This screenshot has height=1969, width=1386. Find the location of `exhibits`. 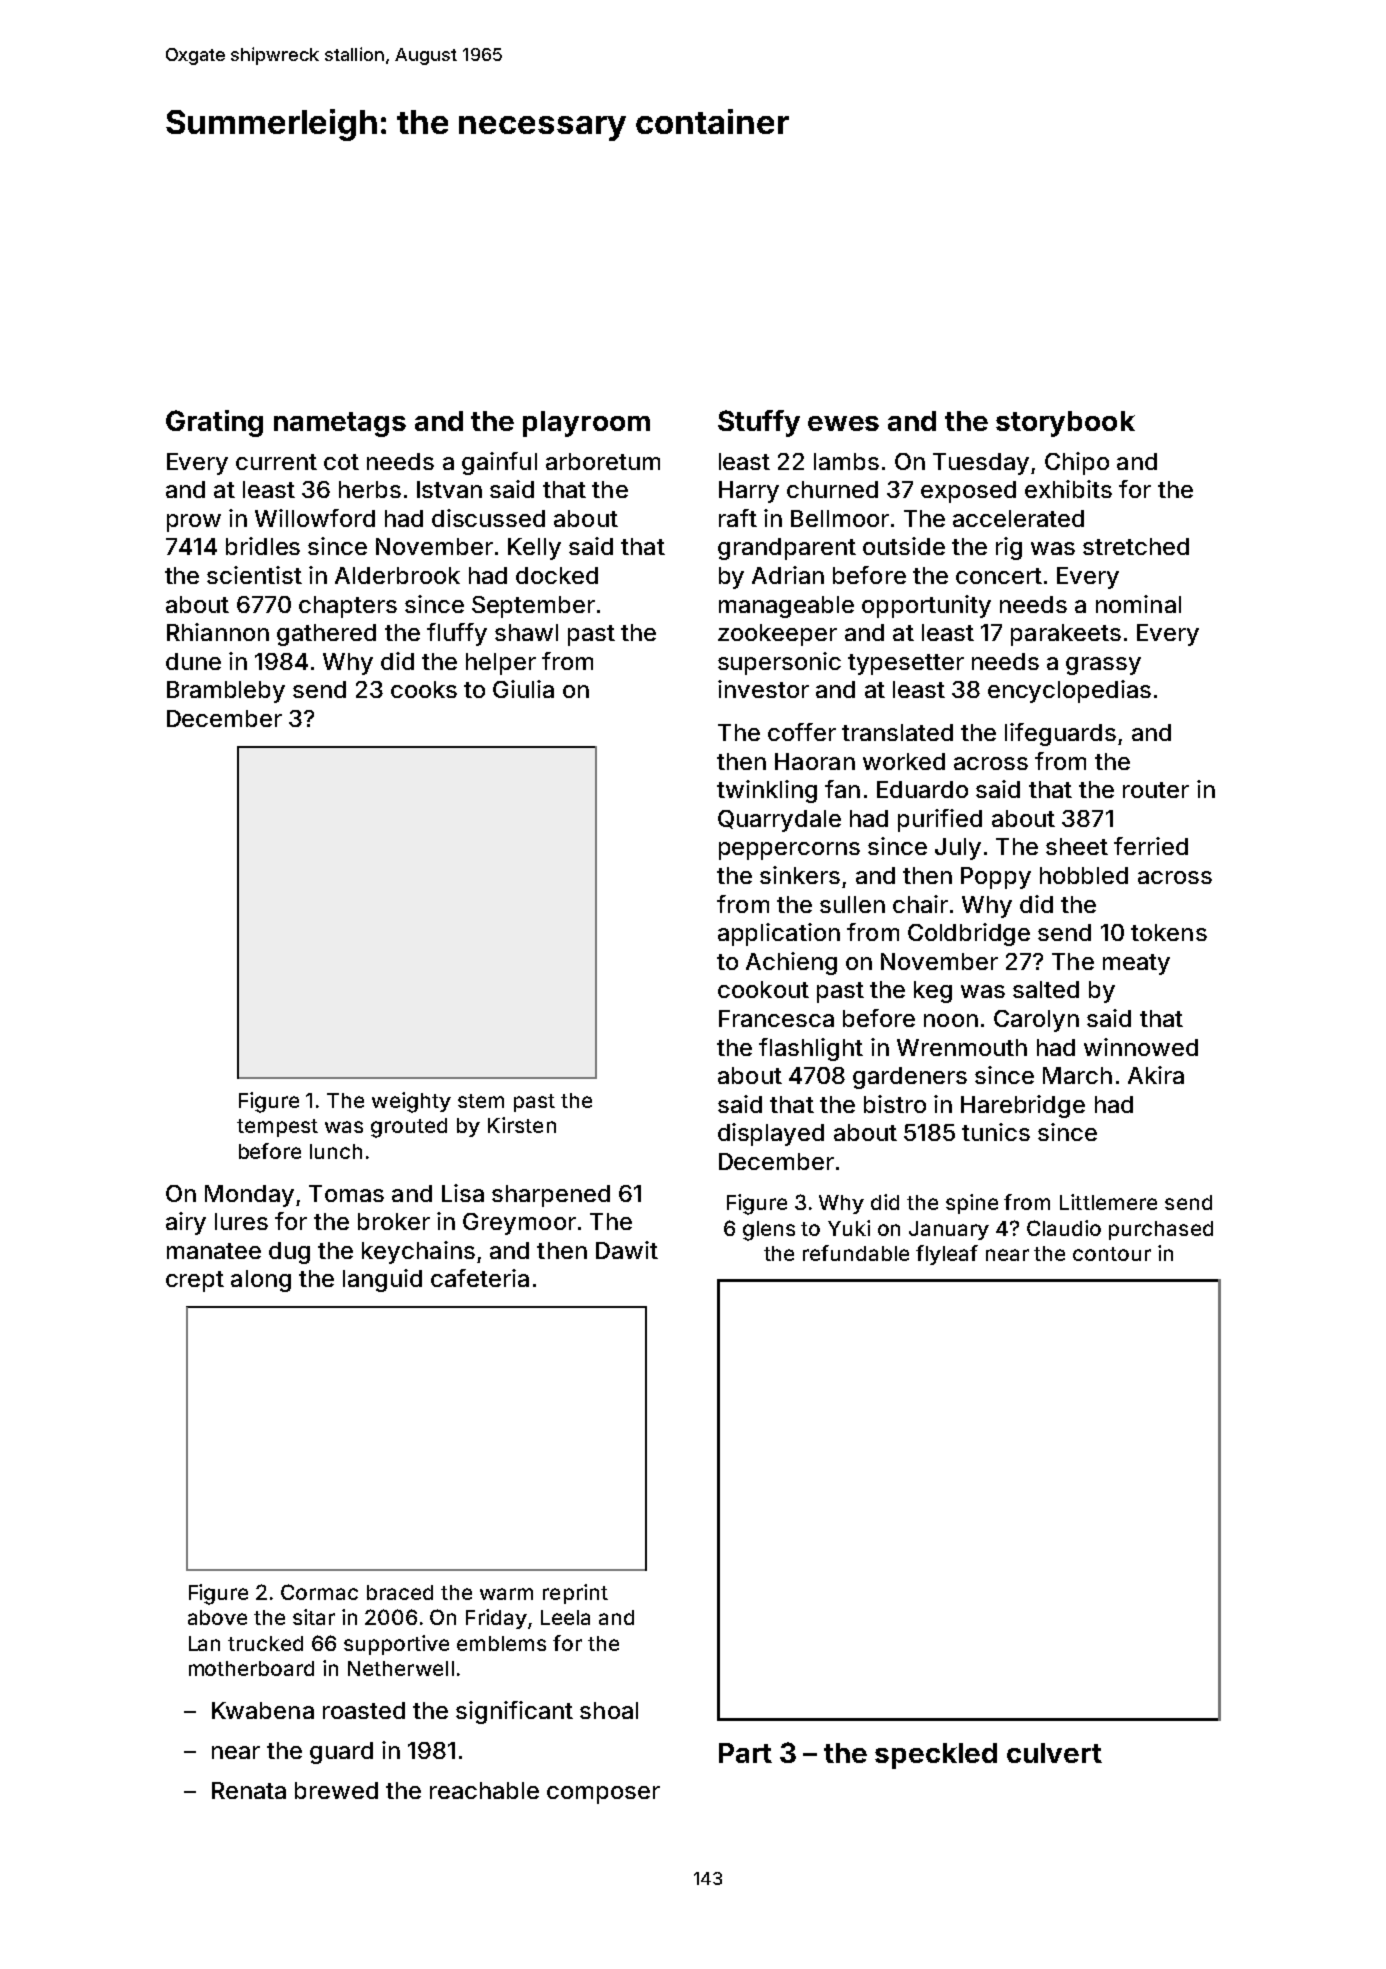

exhibits is located at coordinates (1068, 489).
